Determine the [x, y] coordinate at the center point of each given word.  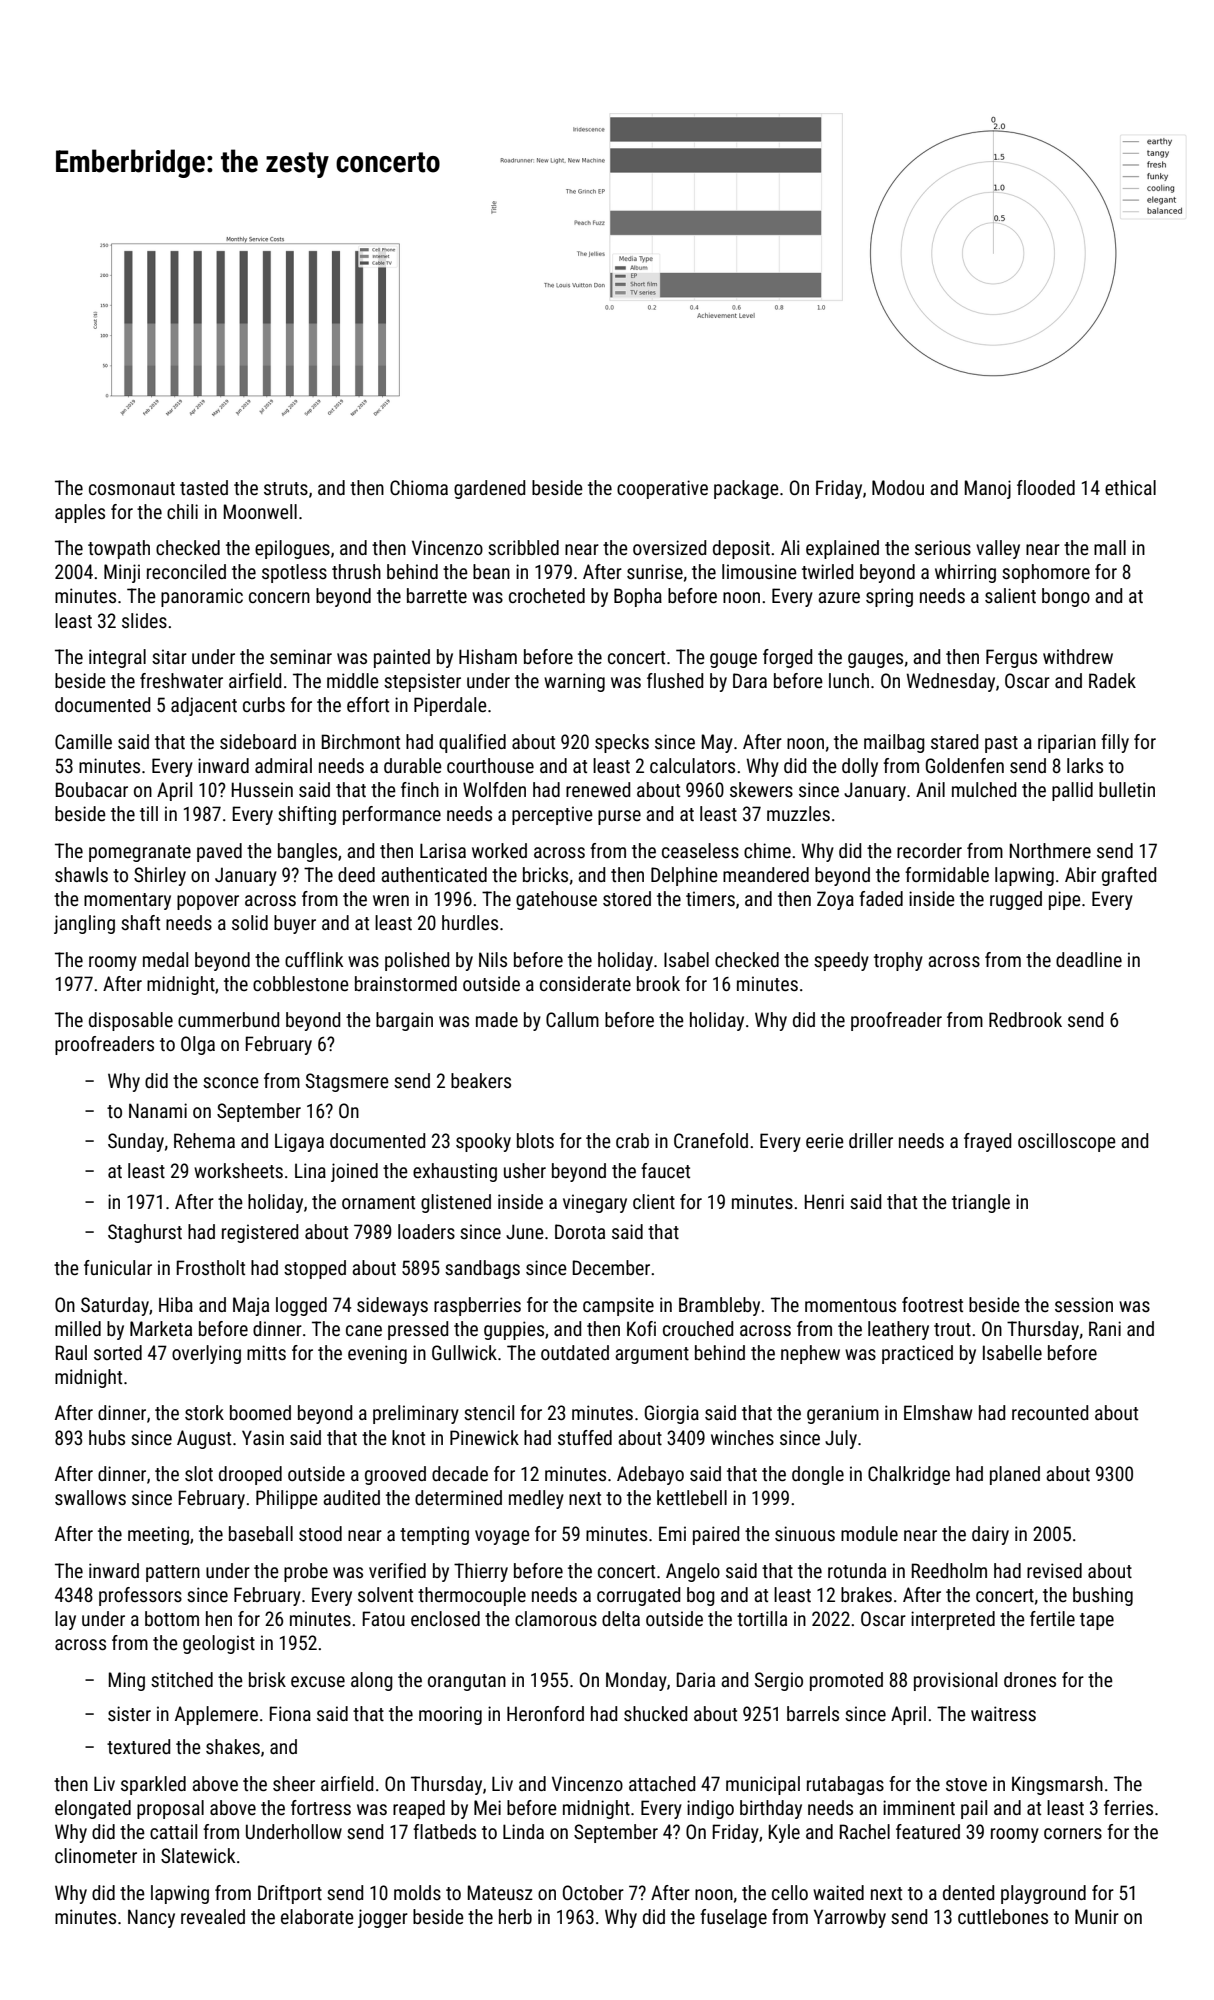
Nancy [151, 1918]
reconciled [186, 571]
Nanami [158, 1110]
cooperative [662, 489]
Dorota [580, 1231]
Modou [898, 487]
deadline [1089, 959]
